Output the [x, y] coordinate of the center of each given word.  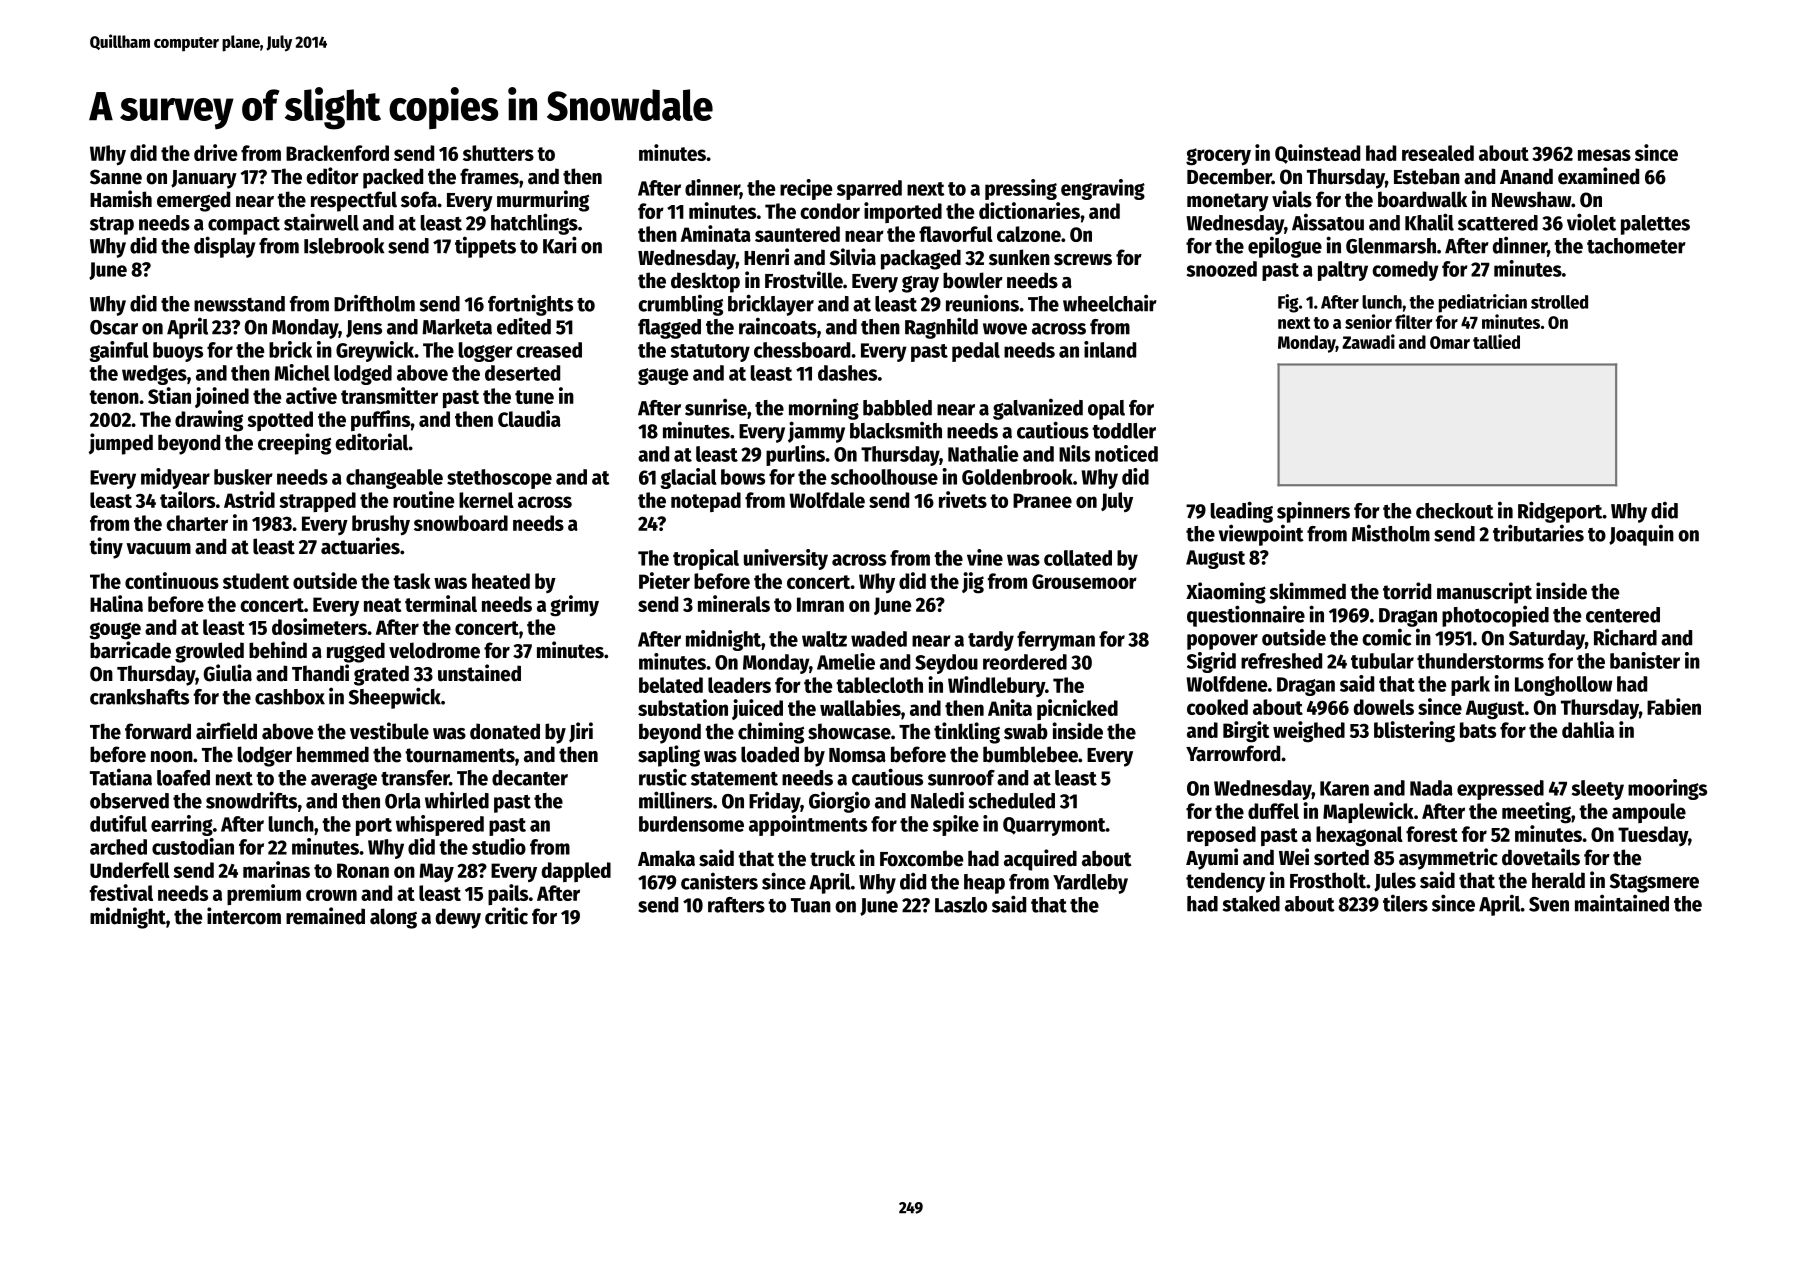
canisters [719, 881]
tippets [485, 247]
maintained [1622, 903]
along [393, 918]
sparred [869, 190]
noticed [1126, 453]
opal [1106, 410]
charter [197, 523]
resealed [1438, 153]
